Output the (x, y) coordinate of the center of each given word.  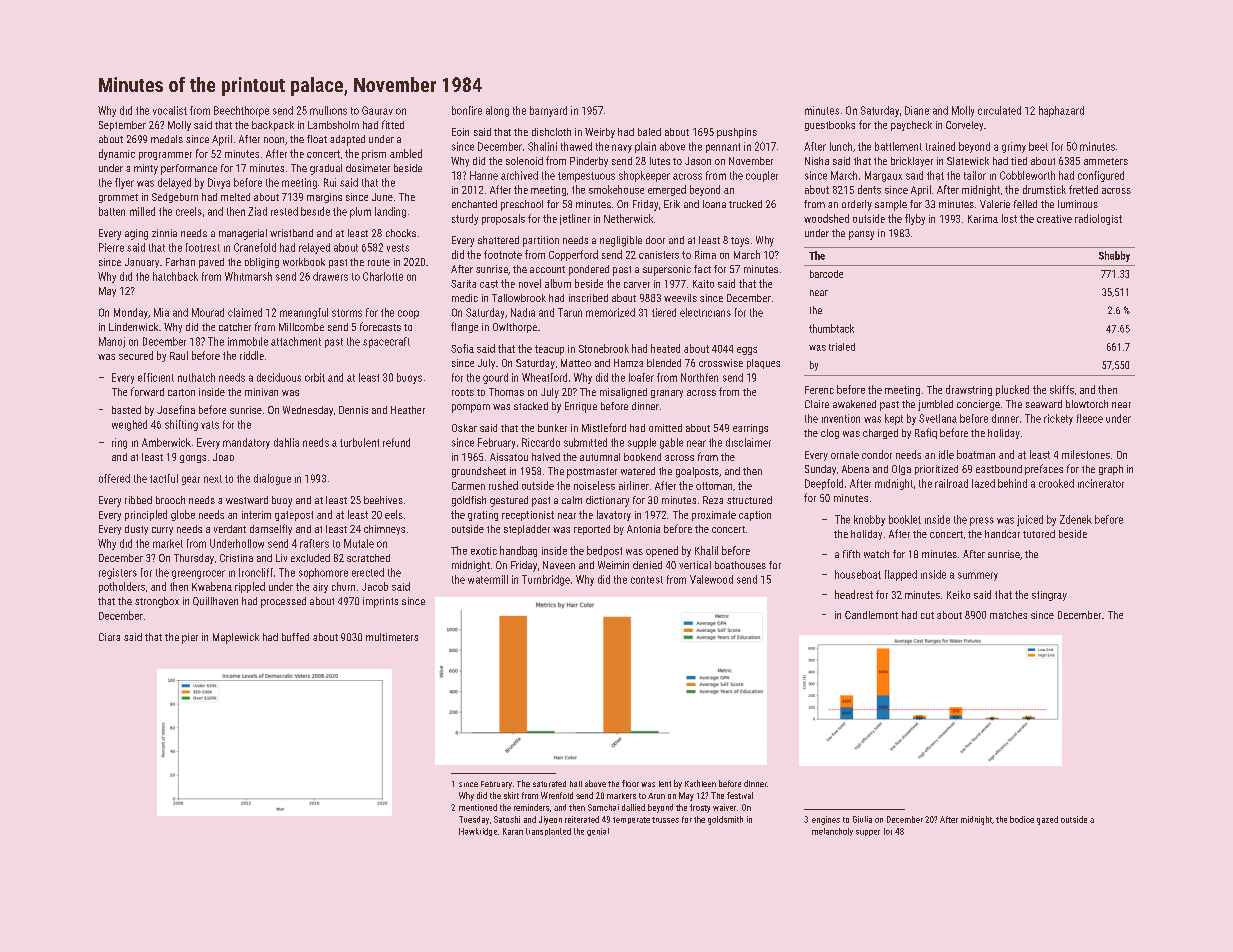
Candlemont (871, 615)
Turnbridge (546, 580)
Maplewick (236, 638)
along (497, 111)
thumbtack (831, 328)
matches (1008, 615)
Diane (917, 110)
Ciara (109, 637)
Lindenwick (133, 327)
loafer (641, 377)
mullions (328, 110)
